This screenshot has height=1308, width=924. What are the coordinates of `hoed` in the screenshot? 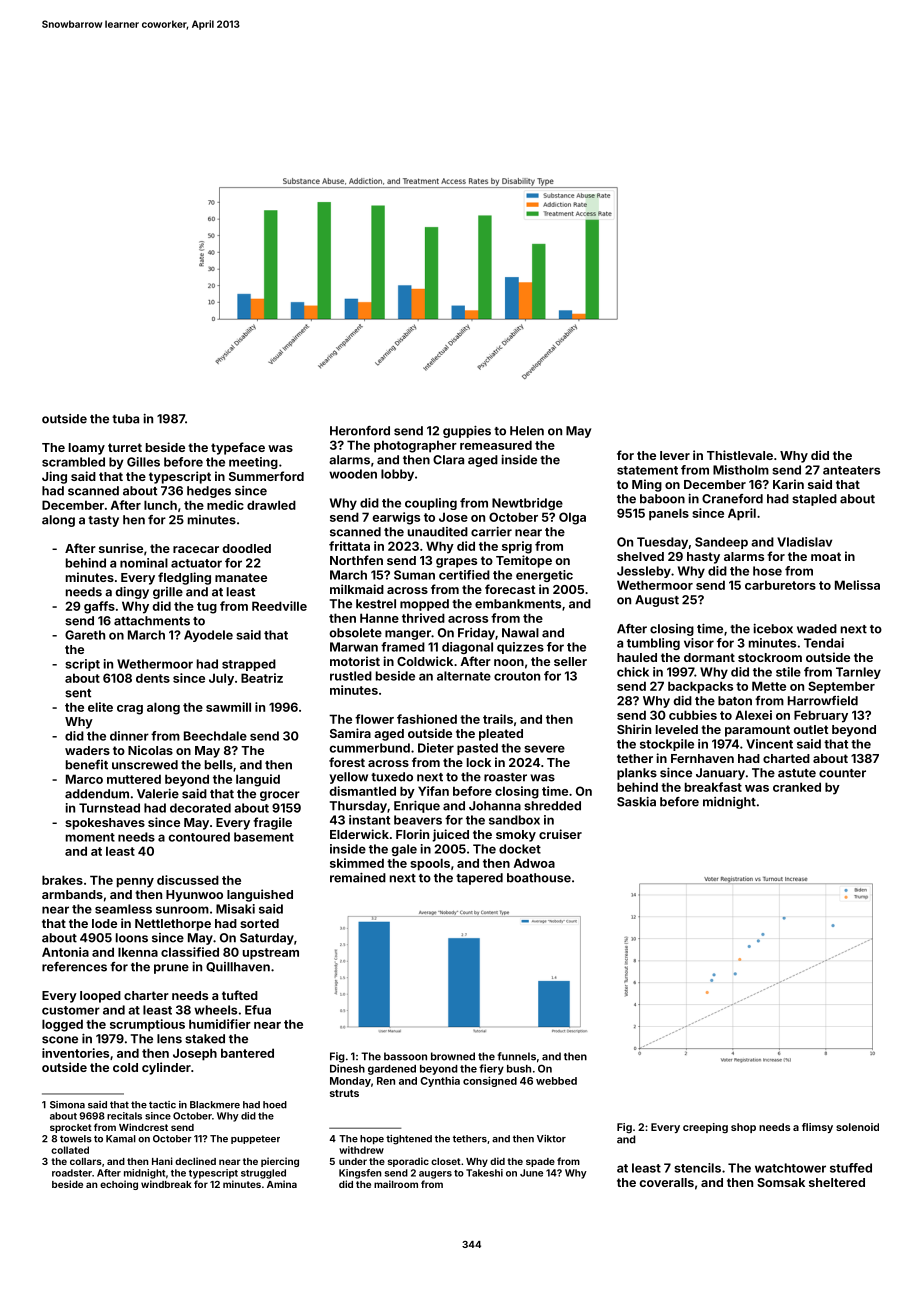 It's located at (275, 1105).
